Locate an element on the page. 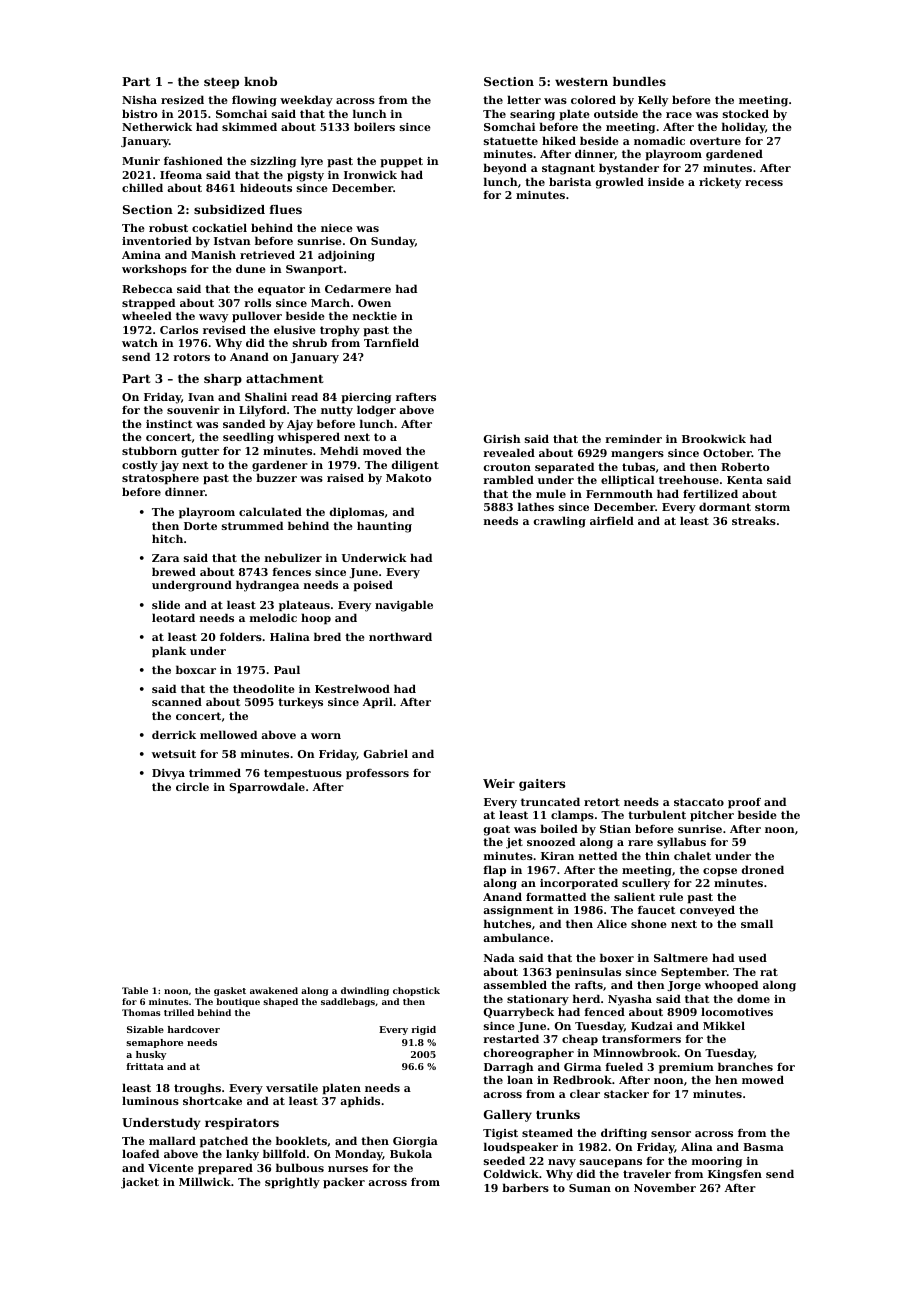 This page has height=1308, width=924. steep is located at coordinates (221, 83).
